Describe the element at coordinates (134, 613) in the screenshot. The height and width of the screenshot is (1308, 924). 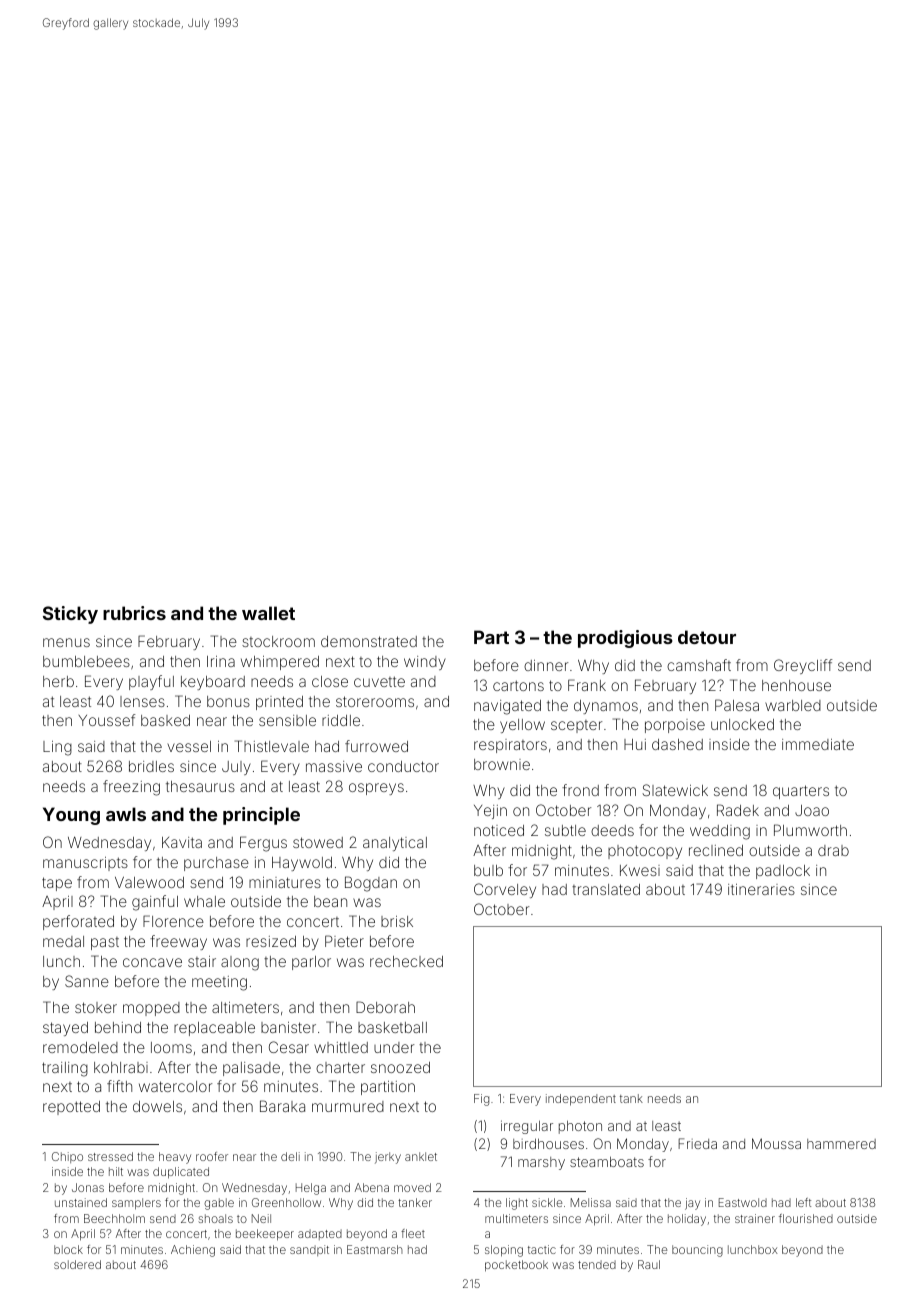
I see `rubrics` at that location.
